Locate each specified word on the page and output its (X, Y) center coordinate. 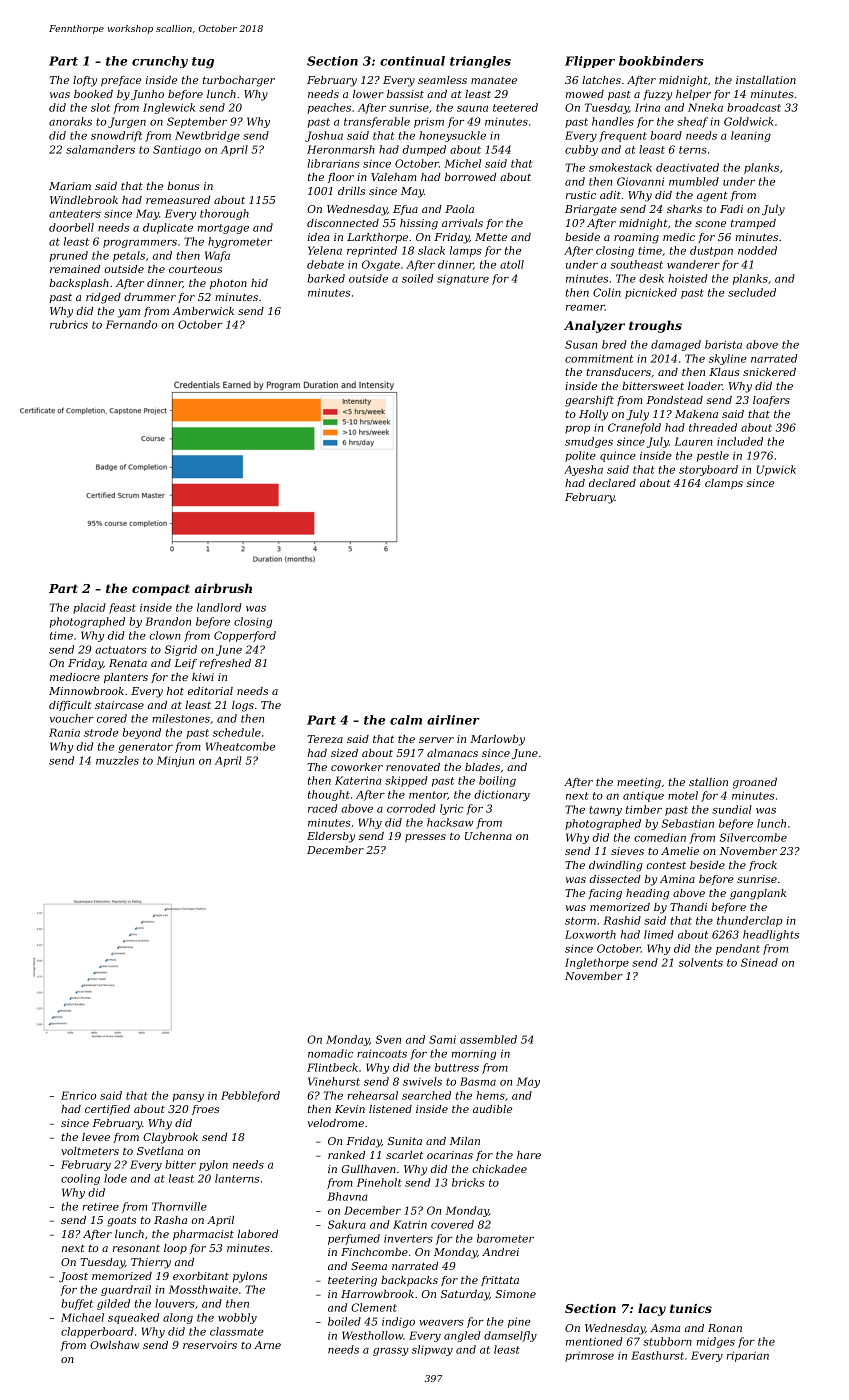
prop (577, 430)
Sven (388, 1039)
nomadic (330, 1053)
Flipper (590, 62)
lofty (85, 81)
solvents (701, 962)
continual (412, 61)
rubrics (69, 324)
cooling (80, 1179)
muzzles (117, 760)
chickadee (499, 1169)
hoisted (688, 278)
